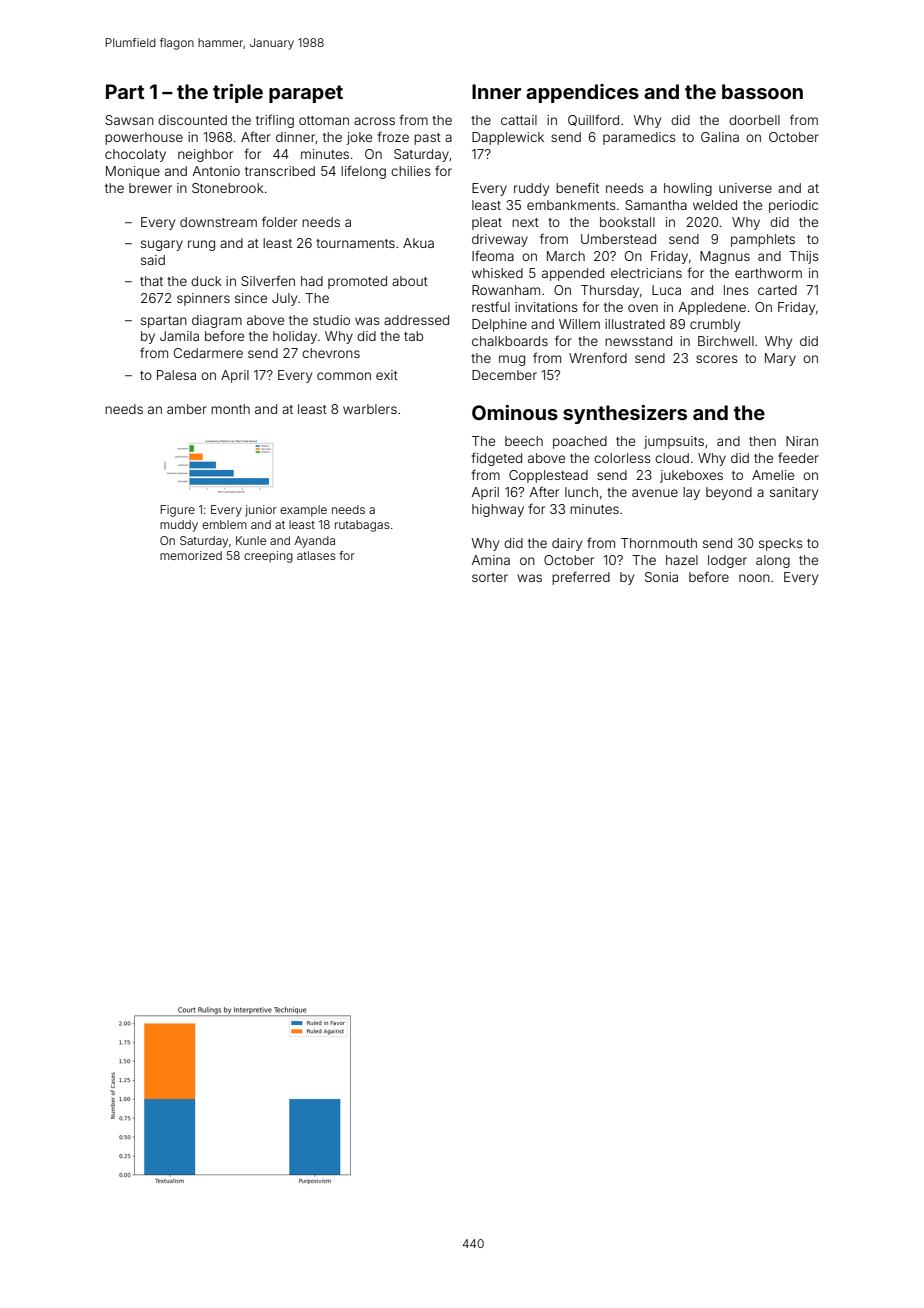 The image size is (924, 1308). What do you see at coordinates (411, 171) in the document?
I see `chilies` at bounding box center [411, 171].
